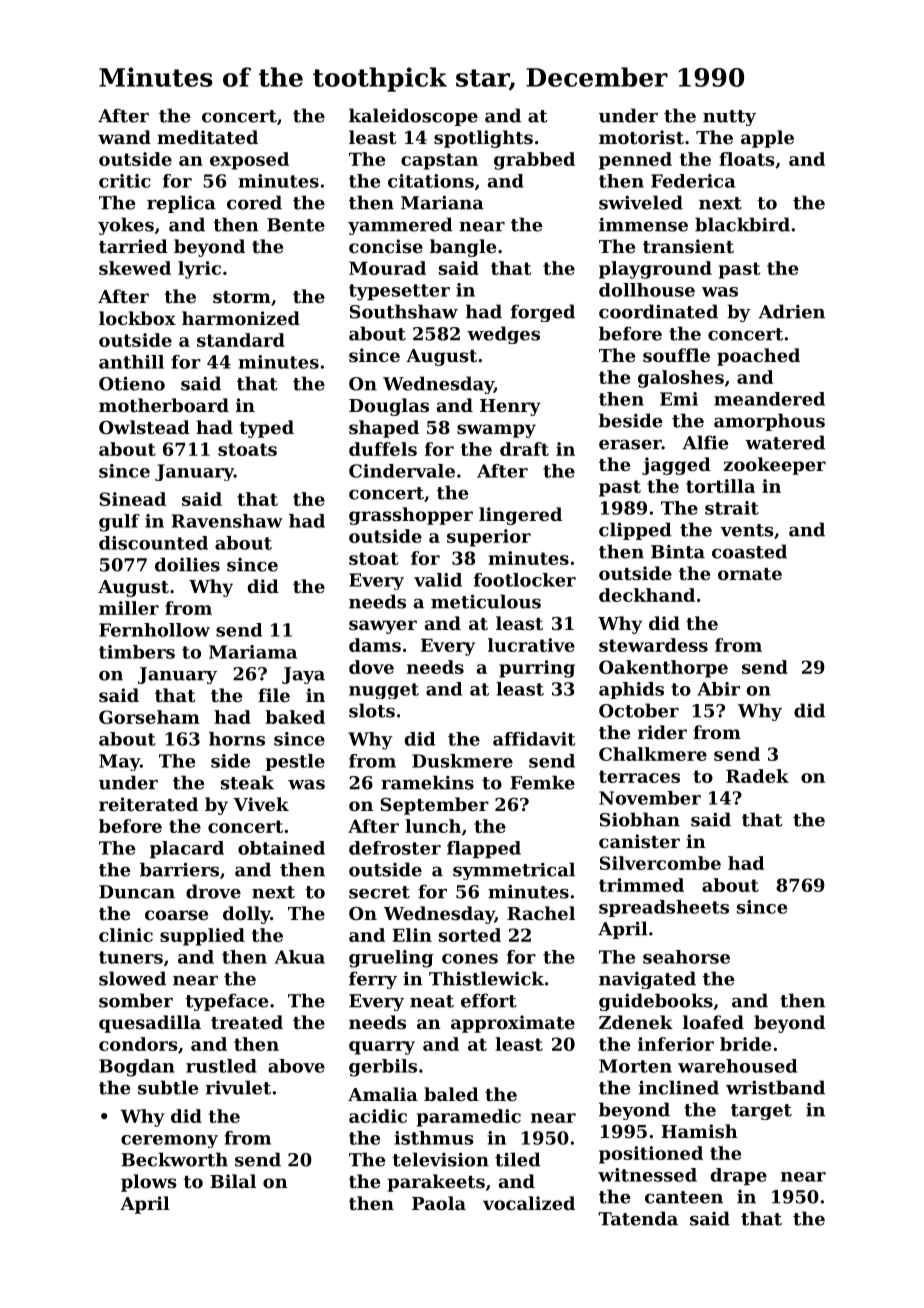 The height and width of the page is (1308, 924). I want to click on Bilal, so click(233, 1181).
